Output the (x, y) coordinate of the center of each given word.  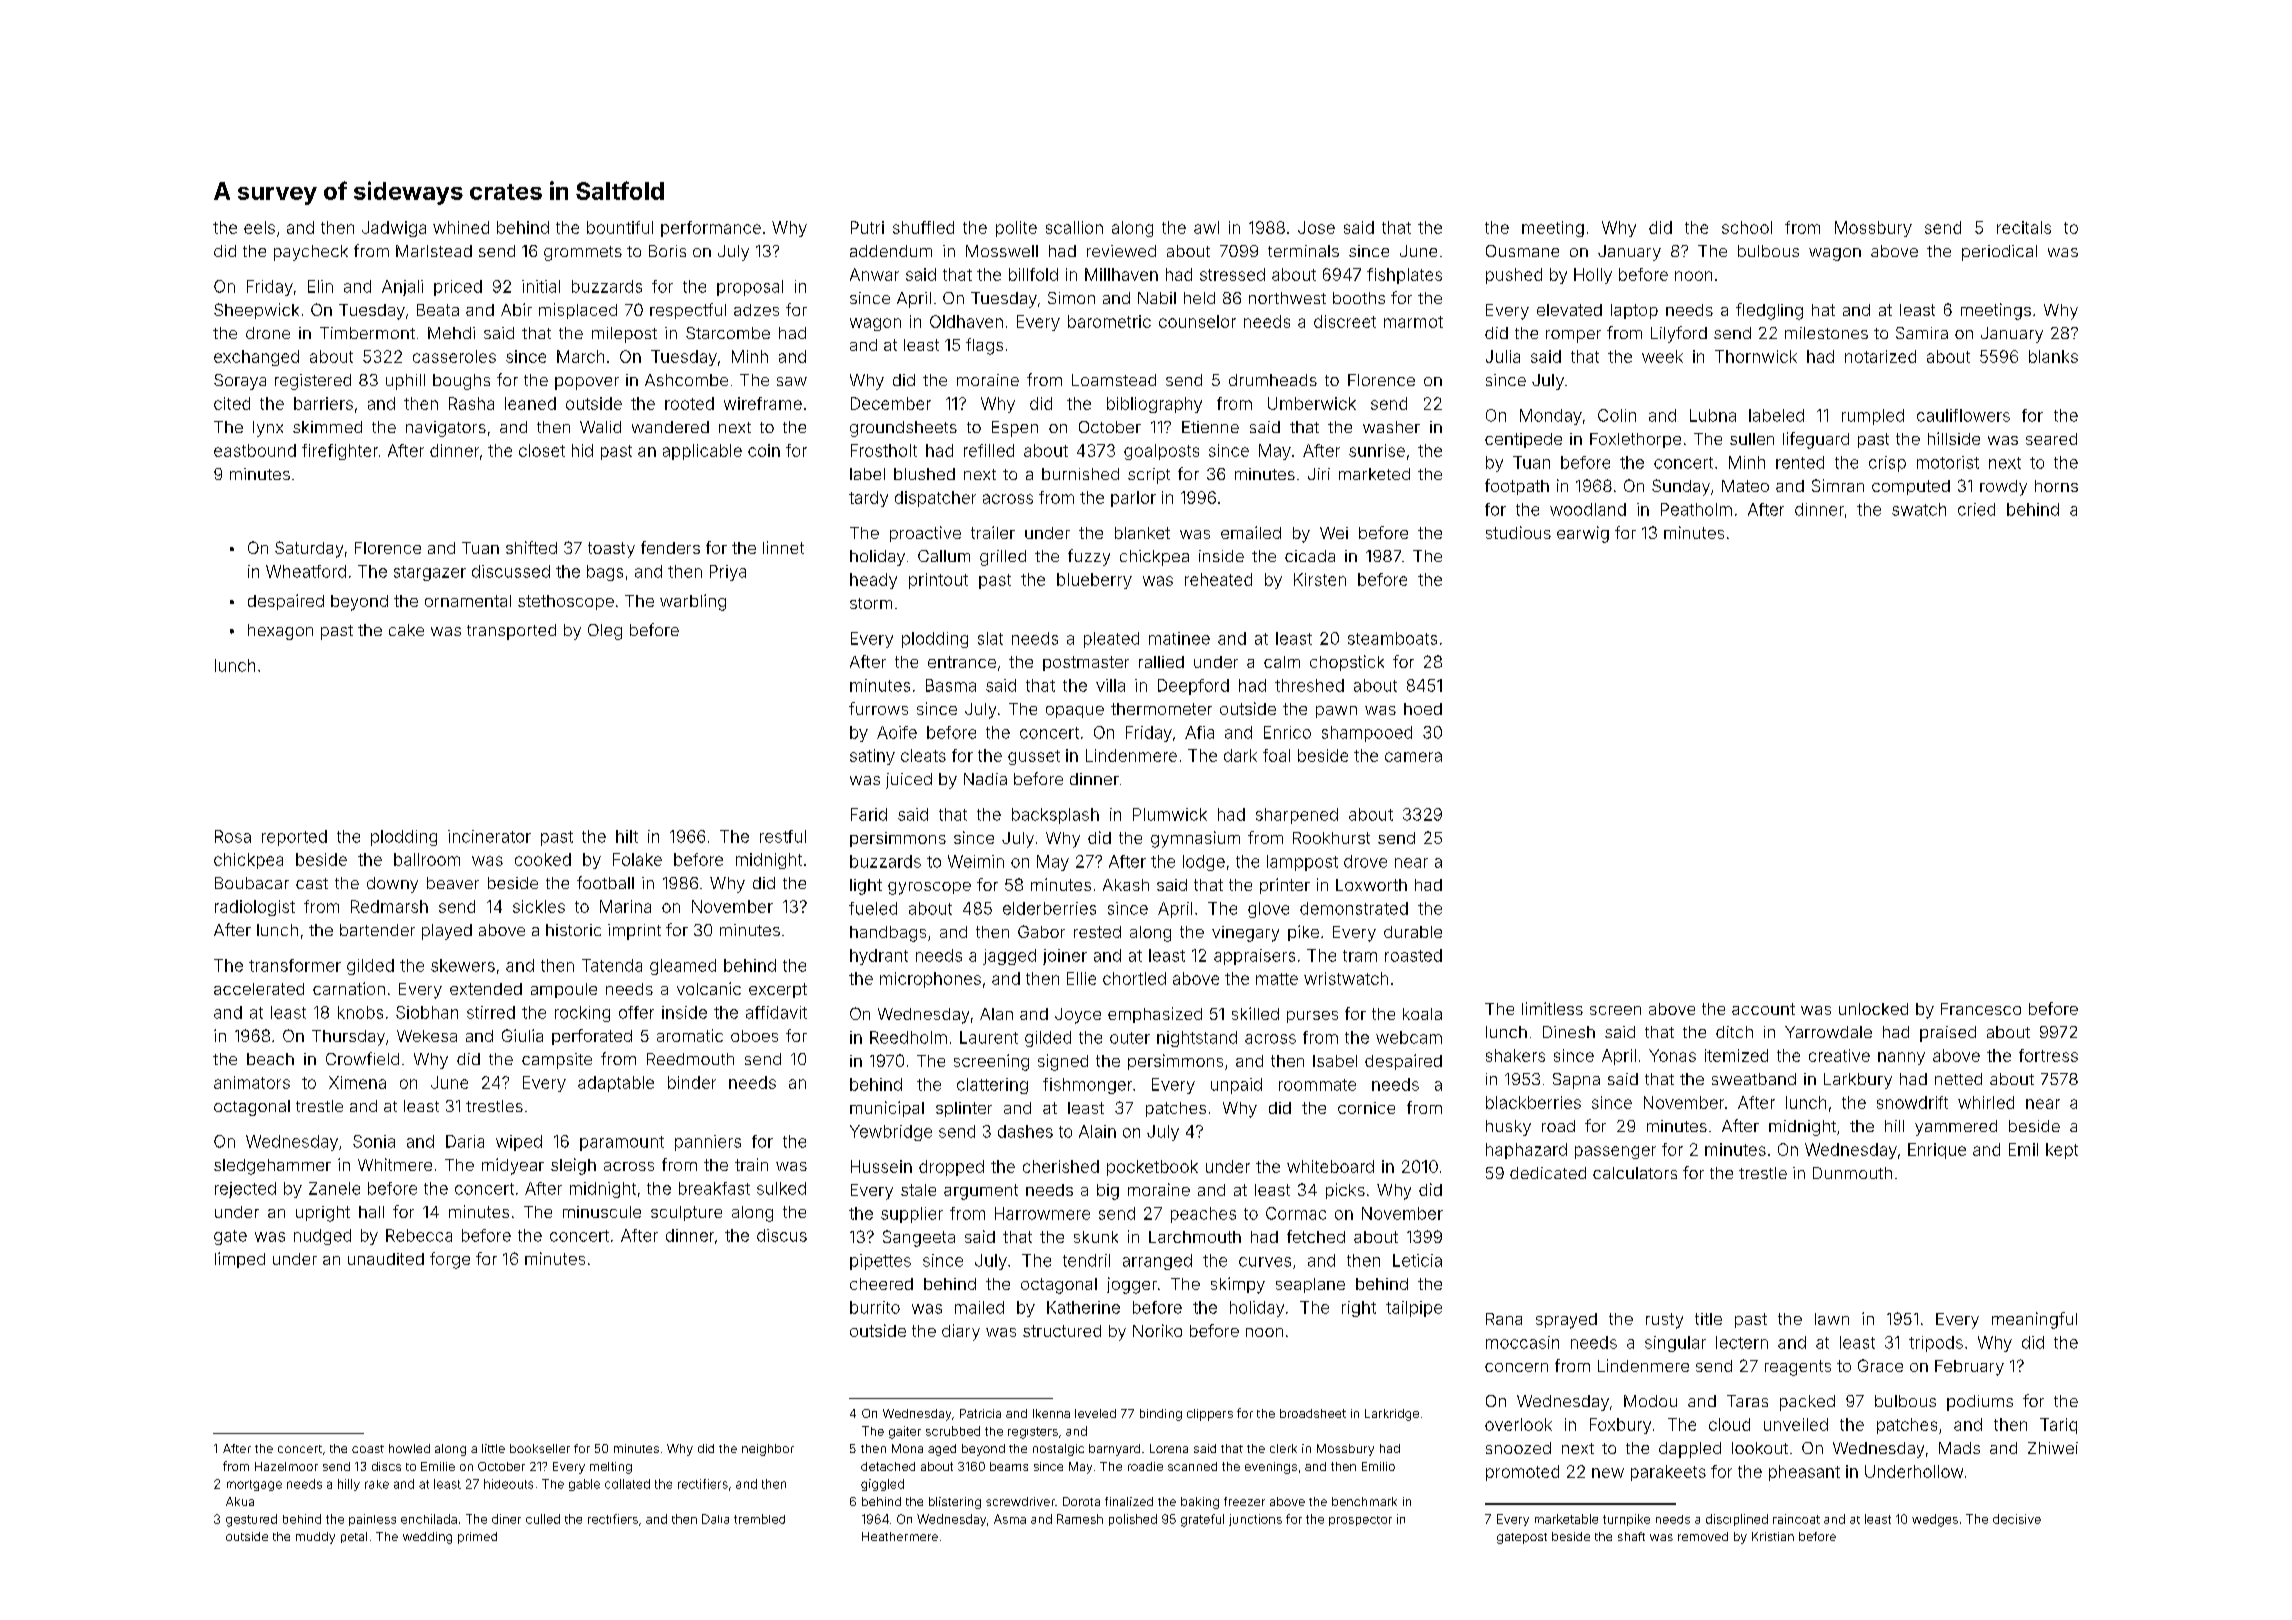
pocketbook (1152, 1168)
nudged (322, 1237)
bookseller (540, 1448)
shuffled (923, 227)
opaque (1075, 712)
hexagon (280, 632)
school (1747, 227)
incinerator (489, 836)
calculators (1635, 1173)
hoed (1423, 709)
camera (1413, 757)
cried (1976, 509)
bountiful (620, 227)
